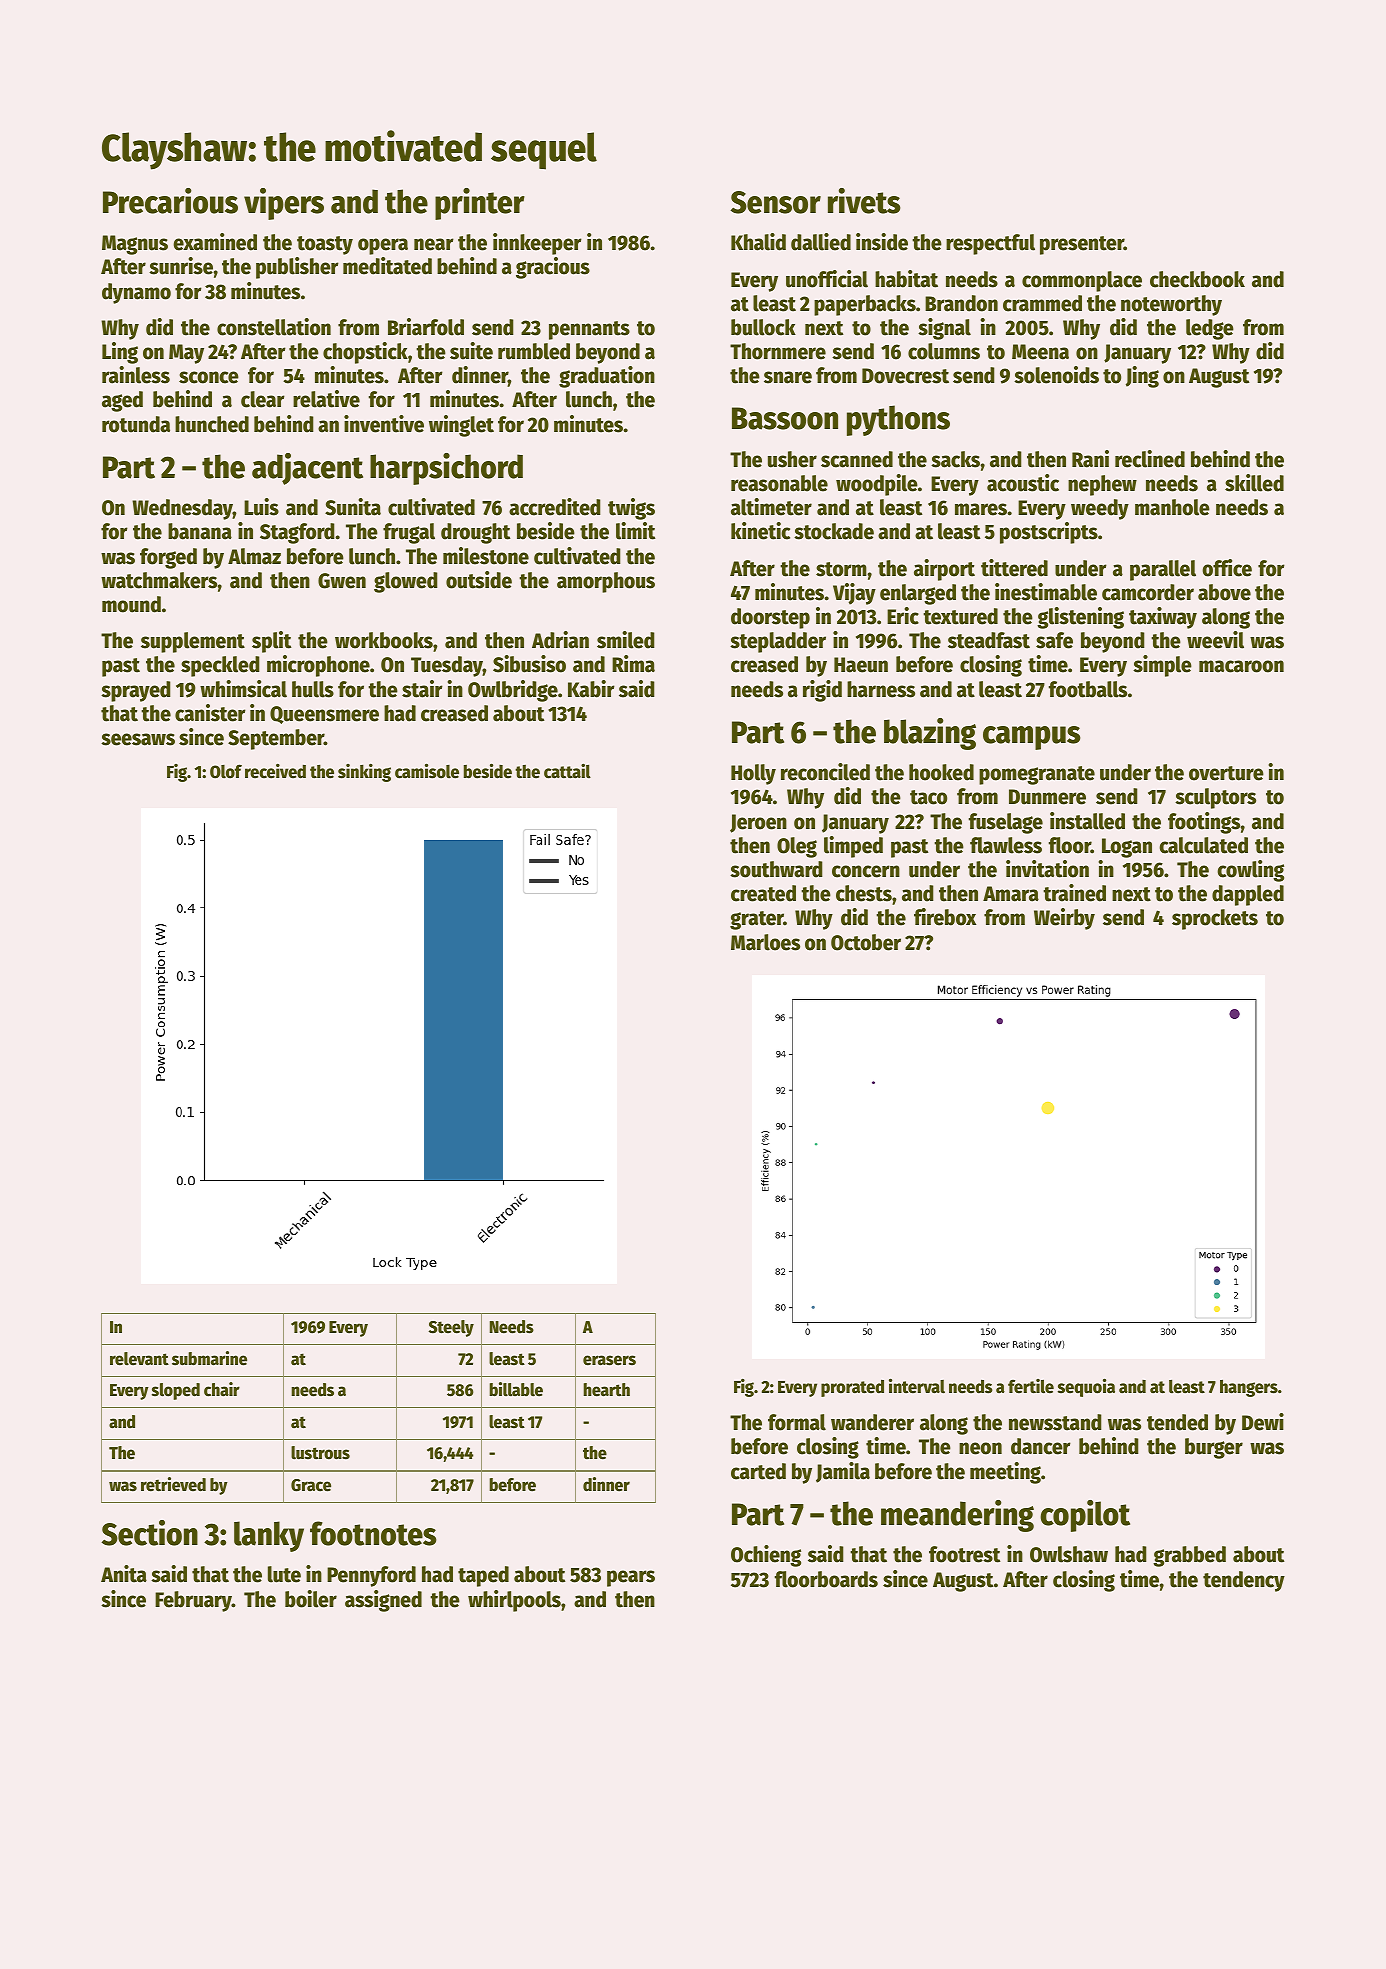 The image size is (1386, 1969). What do you see at coordinates (226, 771) in the screenshot?
I see `Olof` at bounding box center [226, 771].
